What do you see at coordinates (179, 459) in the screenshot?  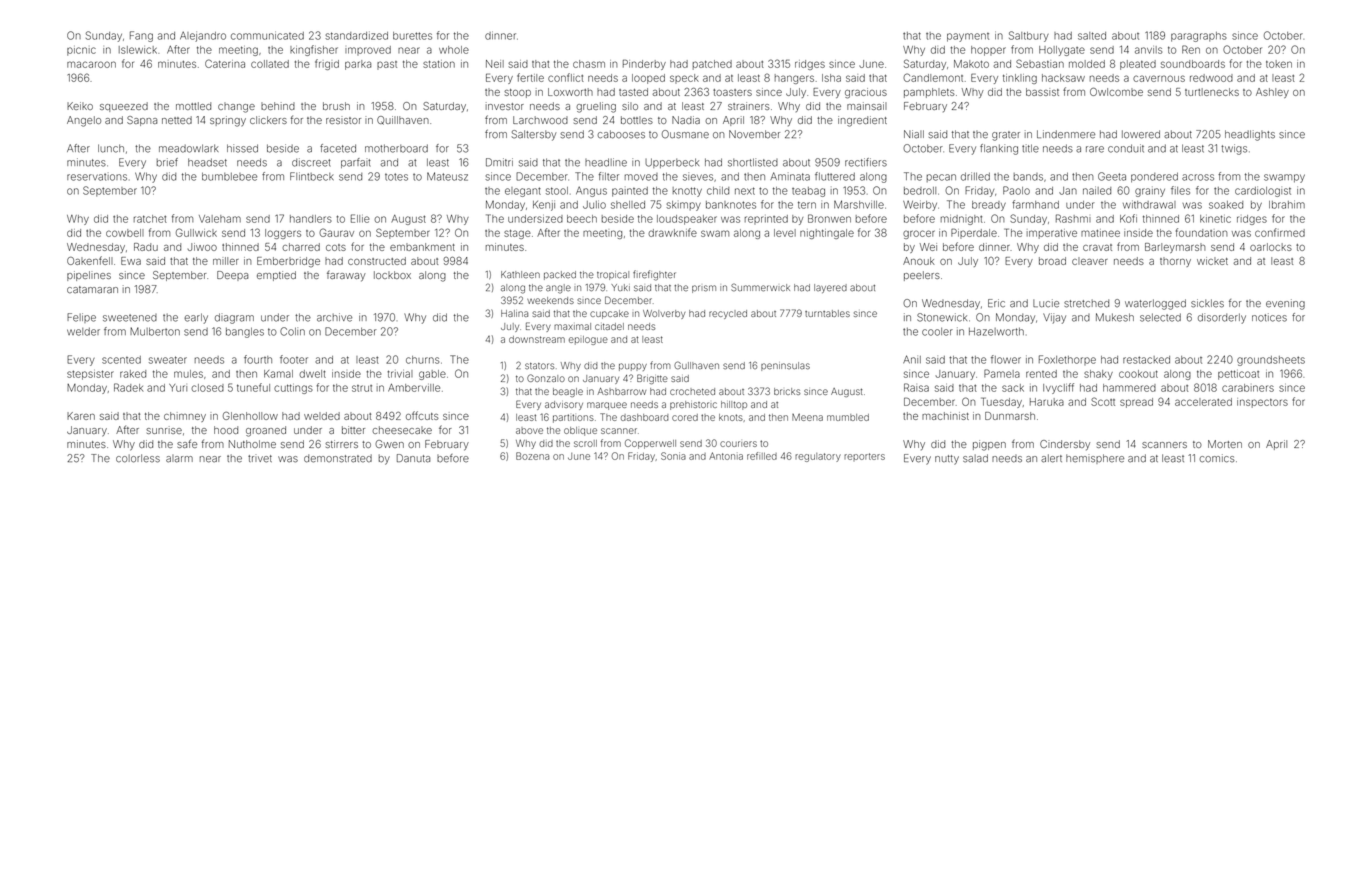 I see `alarm` at bounding box center [179, 459].
